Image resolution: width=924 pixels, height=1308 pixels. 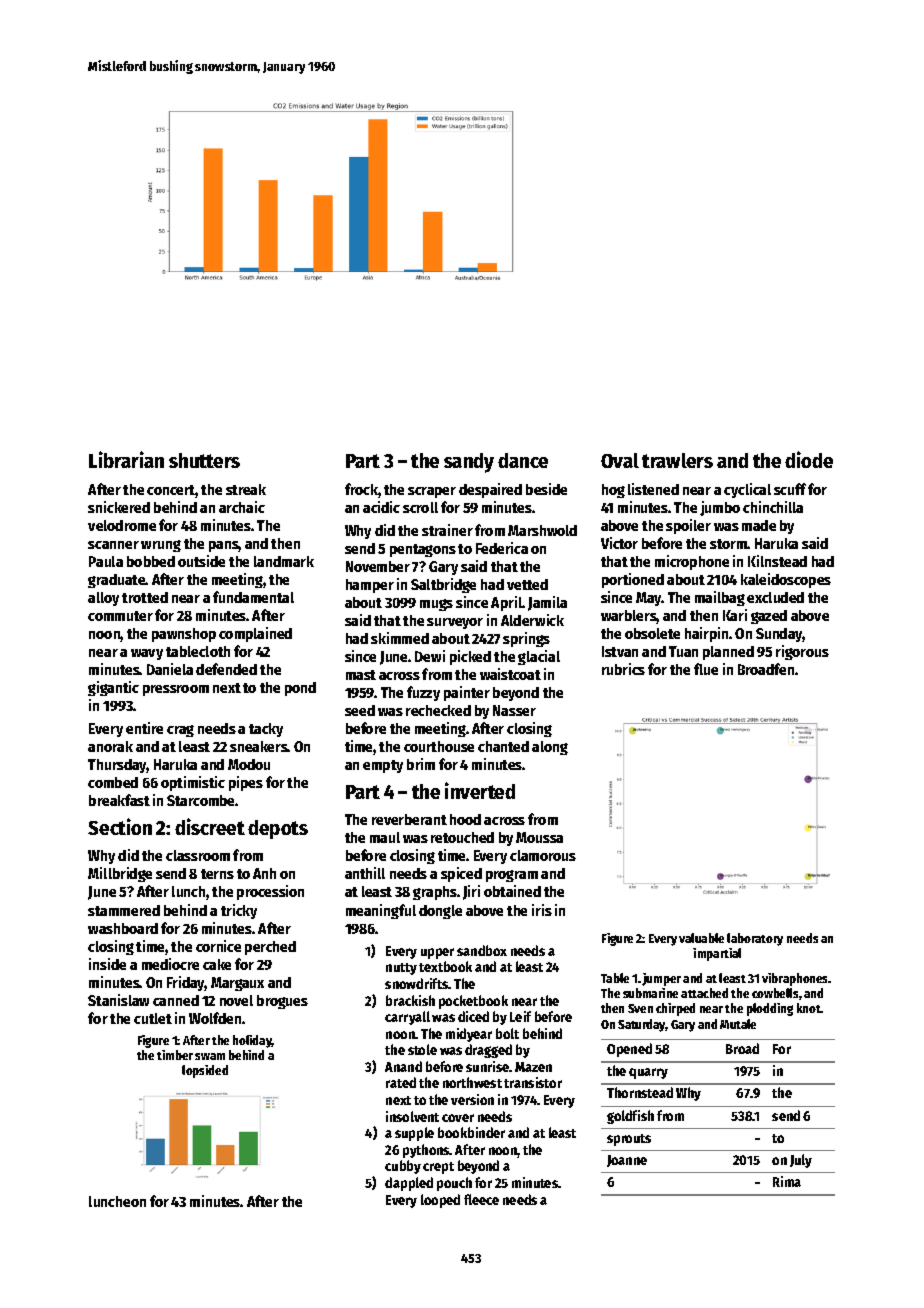 What do you see at coordinates (409, 1184) in the screenshot?
I see `dappled` at bounding box center [409, 1184].
